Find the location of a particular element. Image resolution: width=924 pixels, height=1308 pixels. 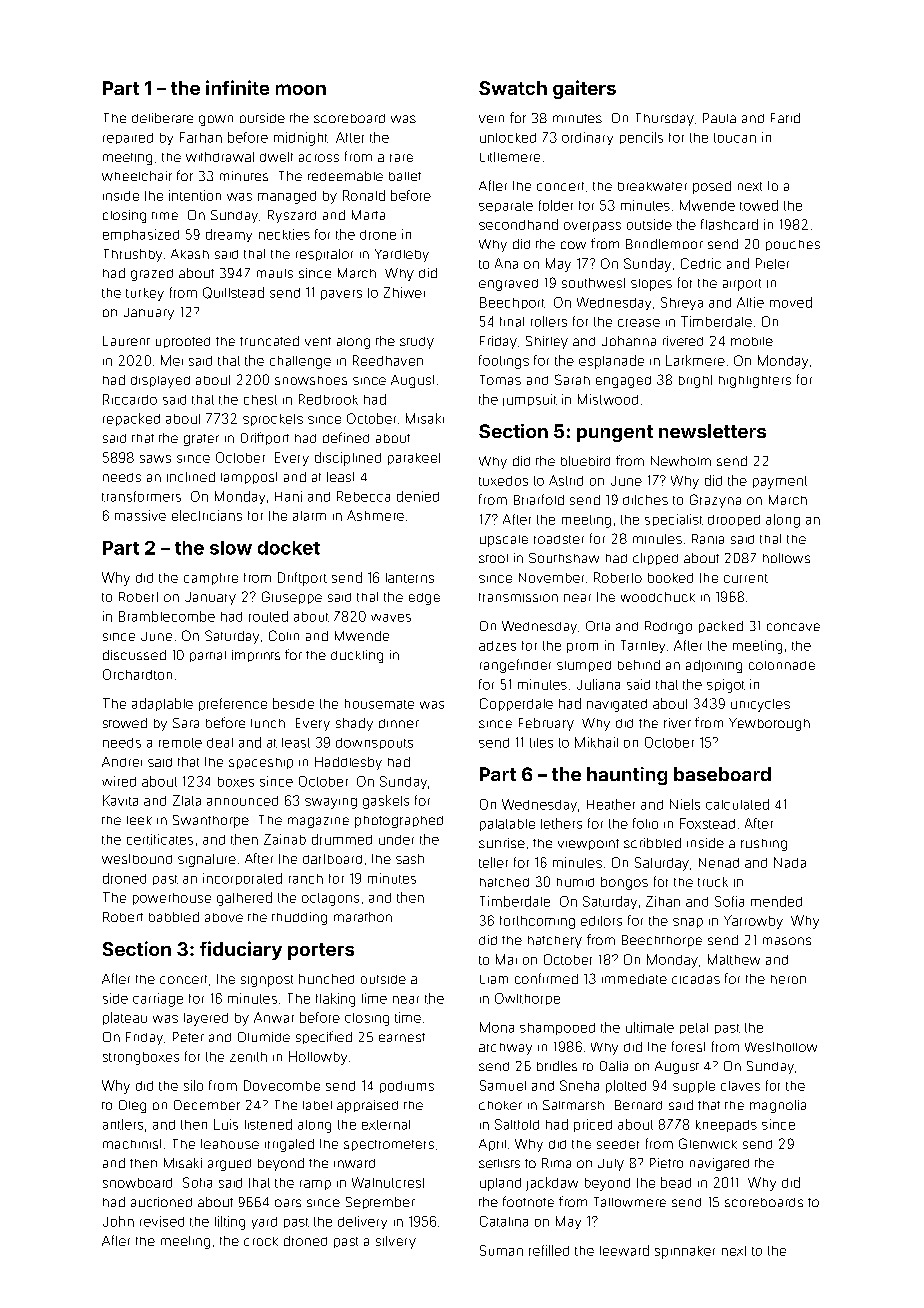

spinnaker is located at coordinates (685, 1252).
